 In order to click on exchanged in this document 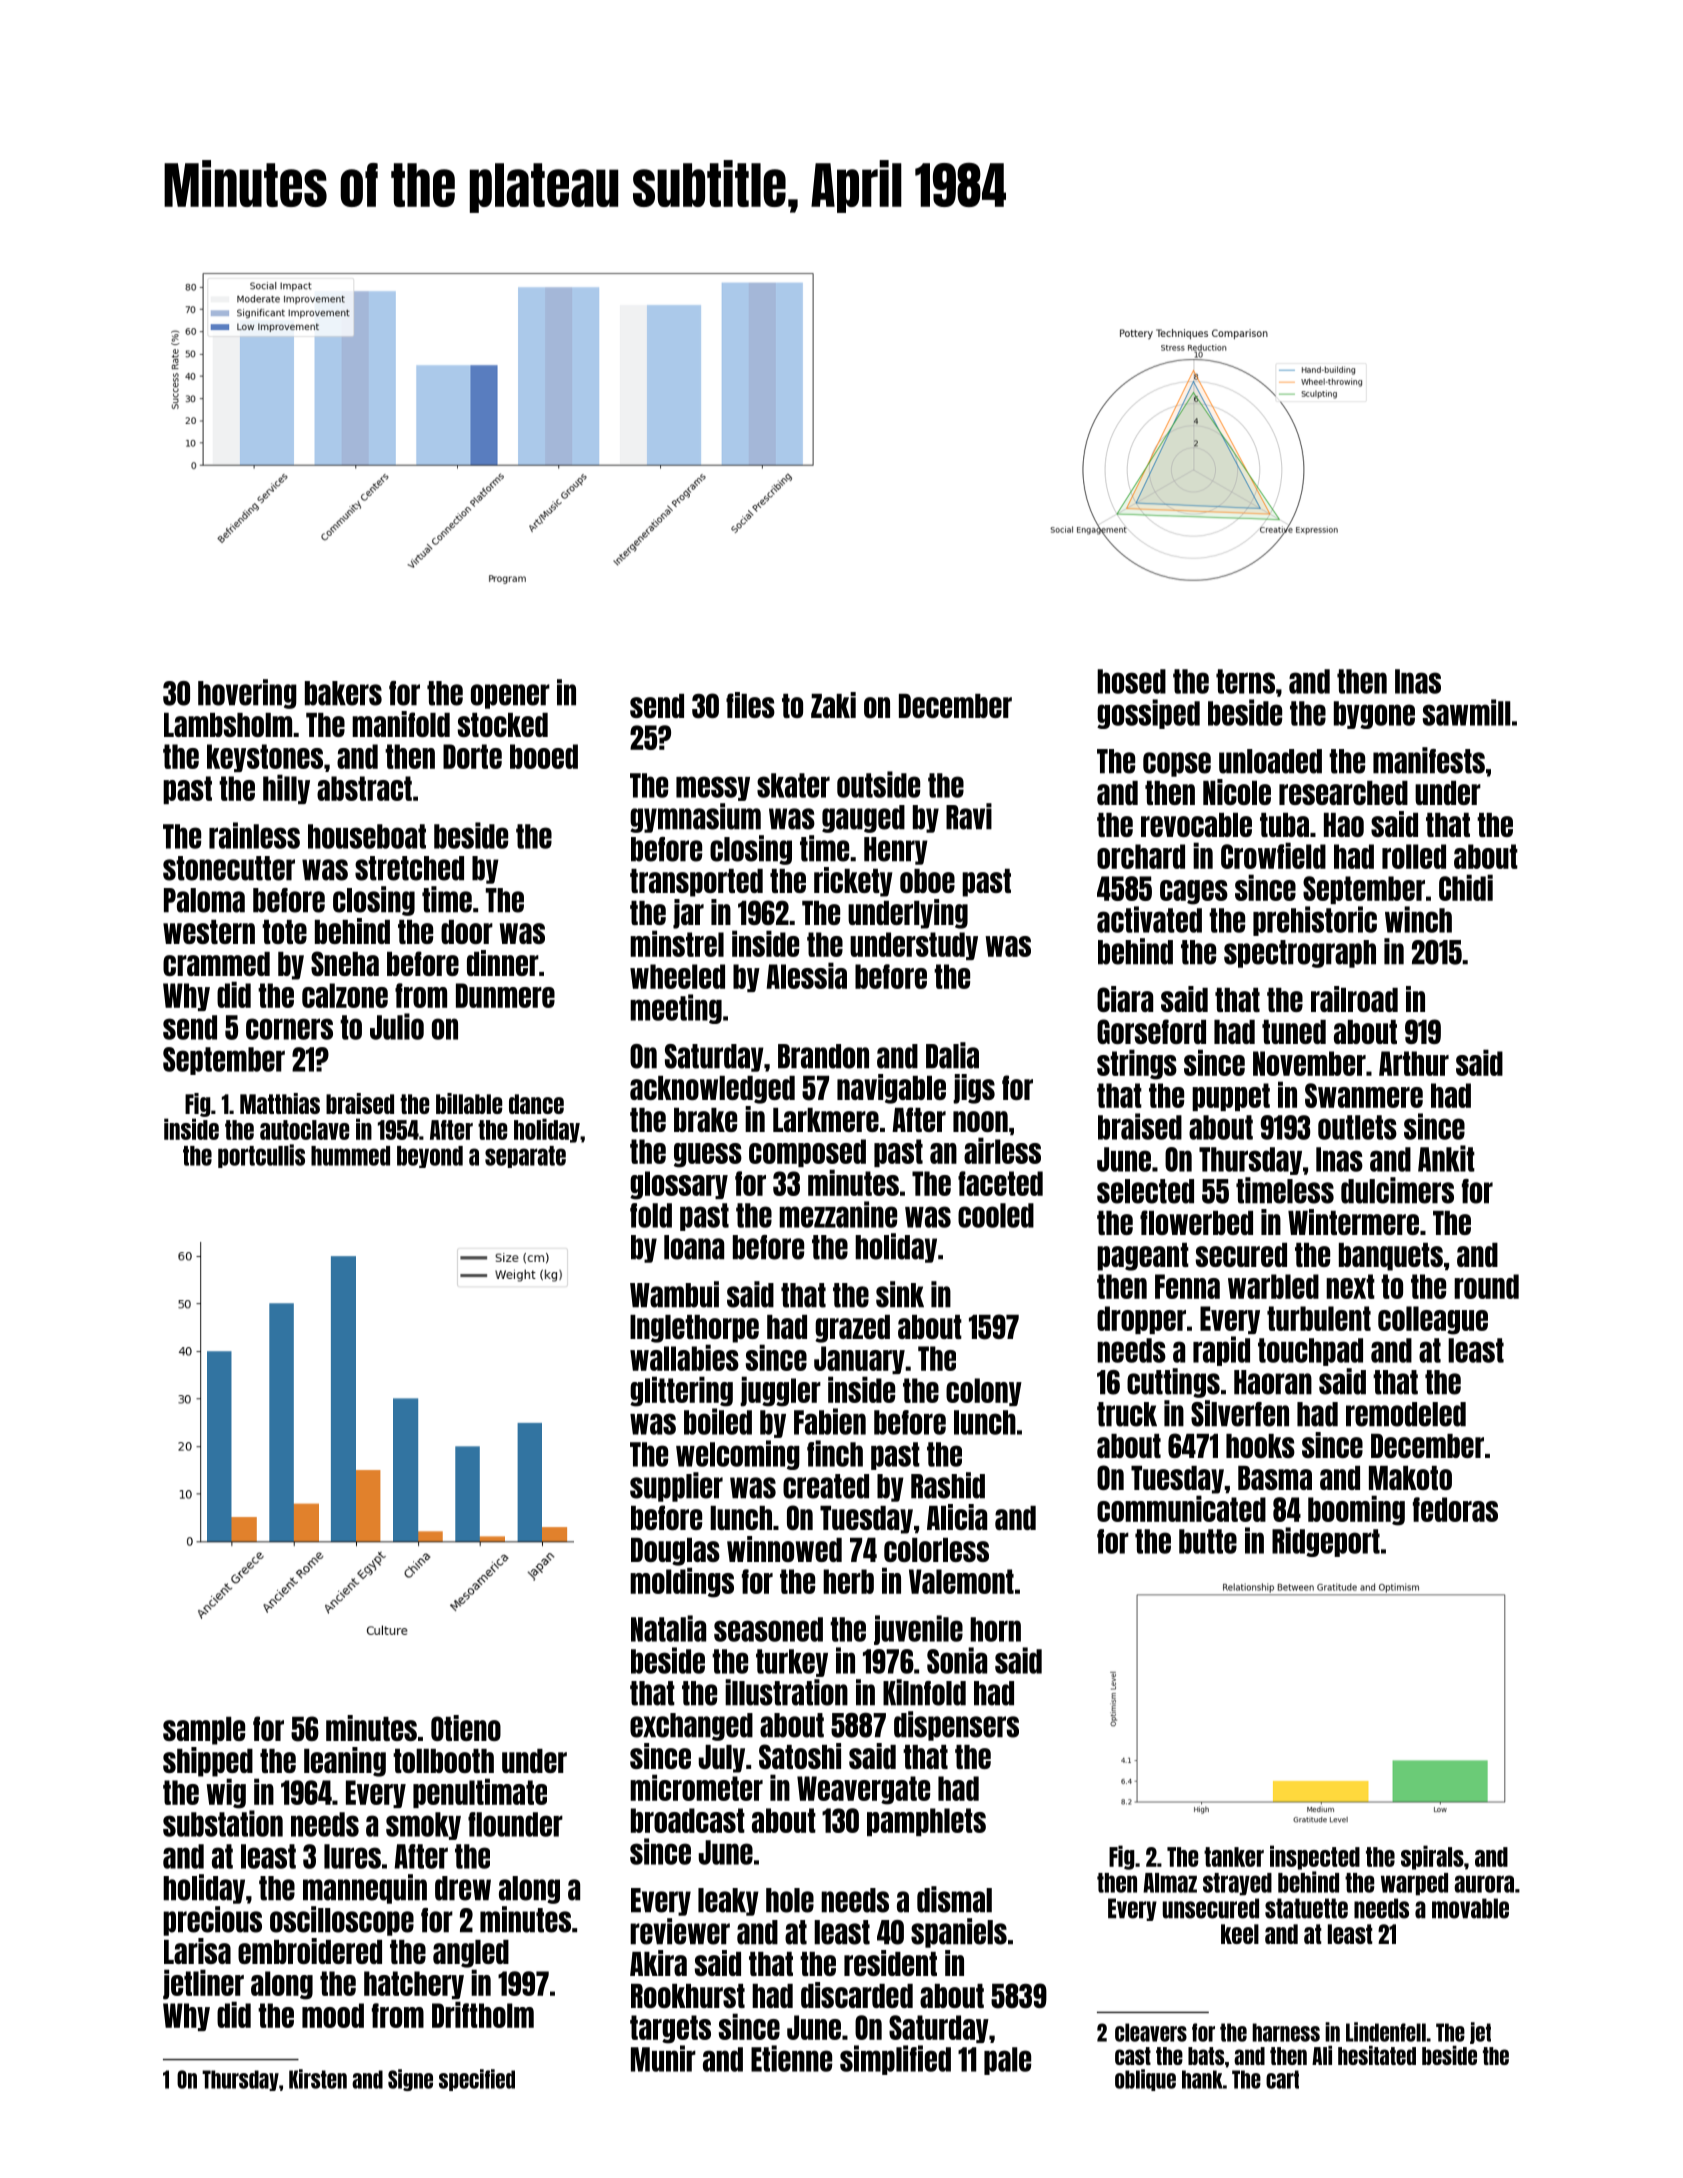, I will do `click(691, 1727)`.
